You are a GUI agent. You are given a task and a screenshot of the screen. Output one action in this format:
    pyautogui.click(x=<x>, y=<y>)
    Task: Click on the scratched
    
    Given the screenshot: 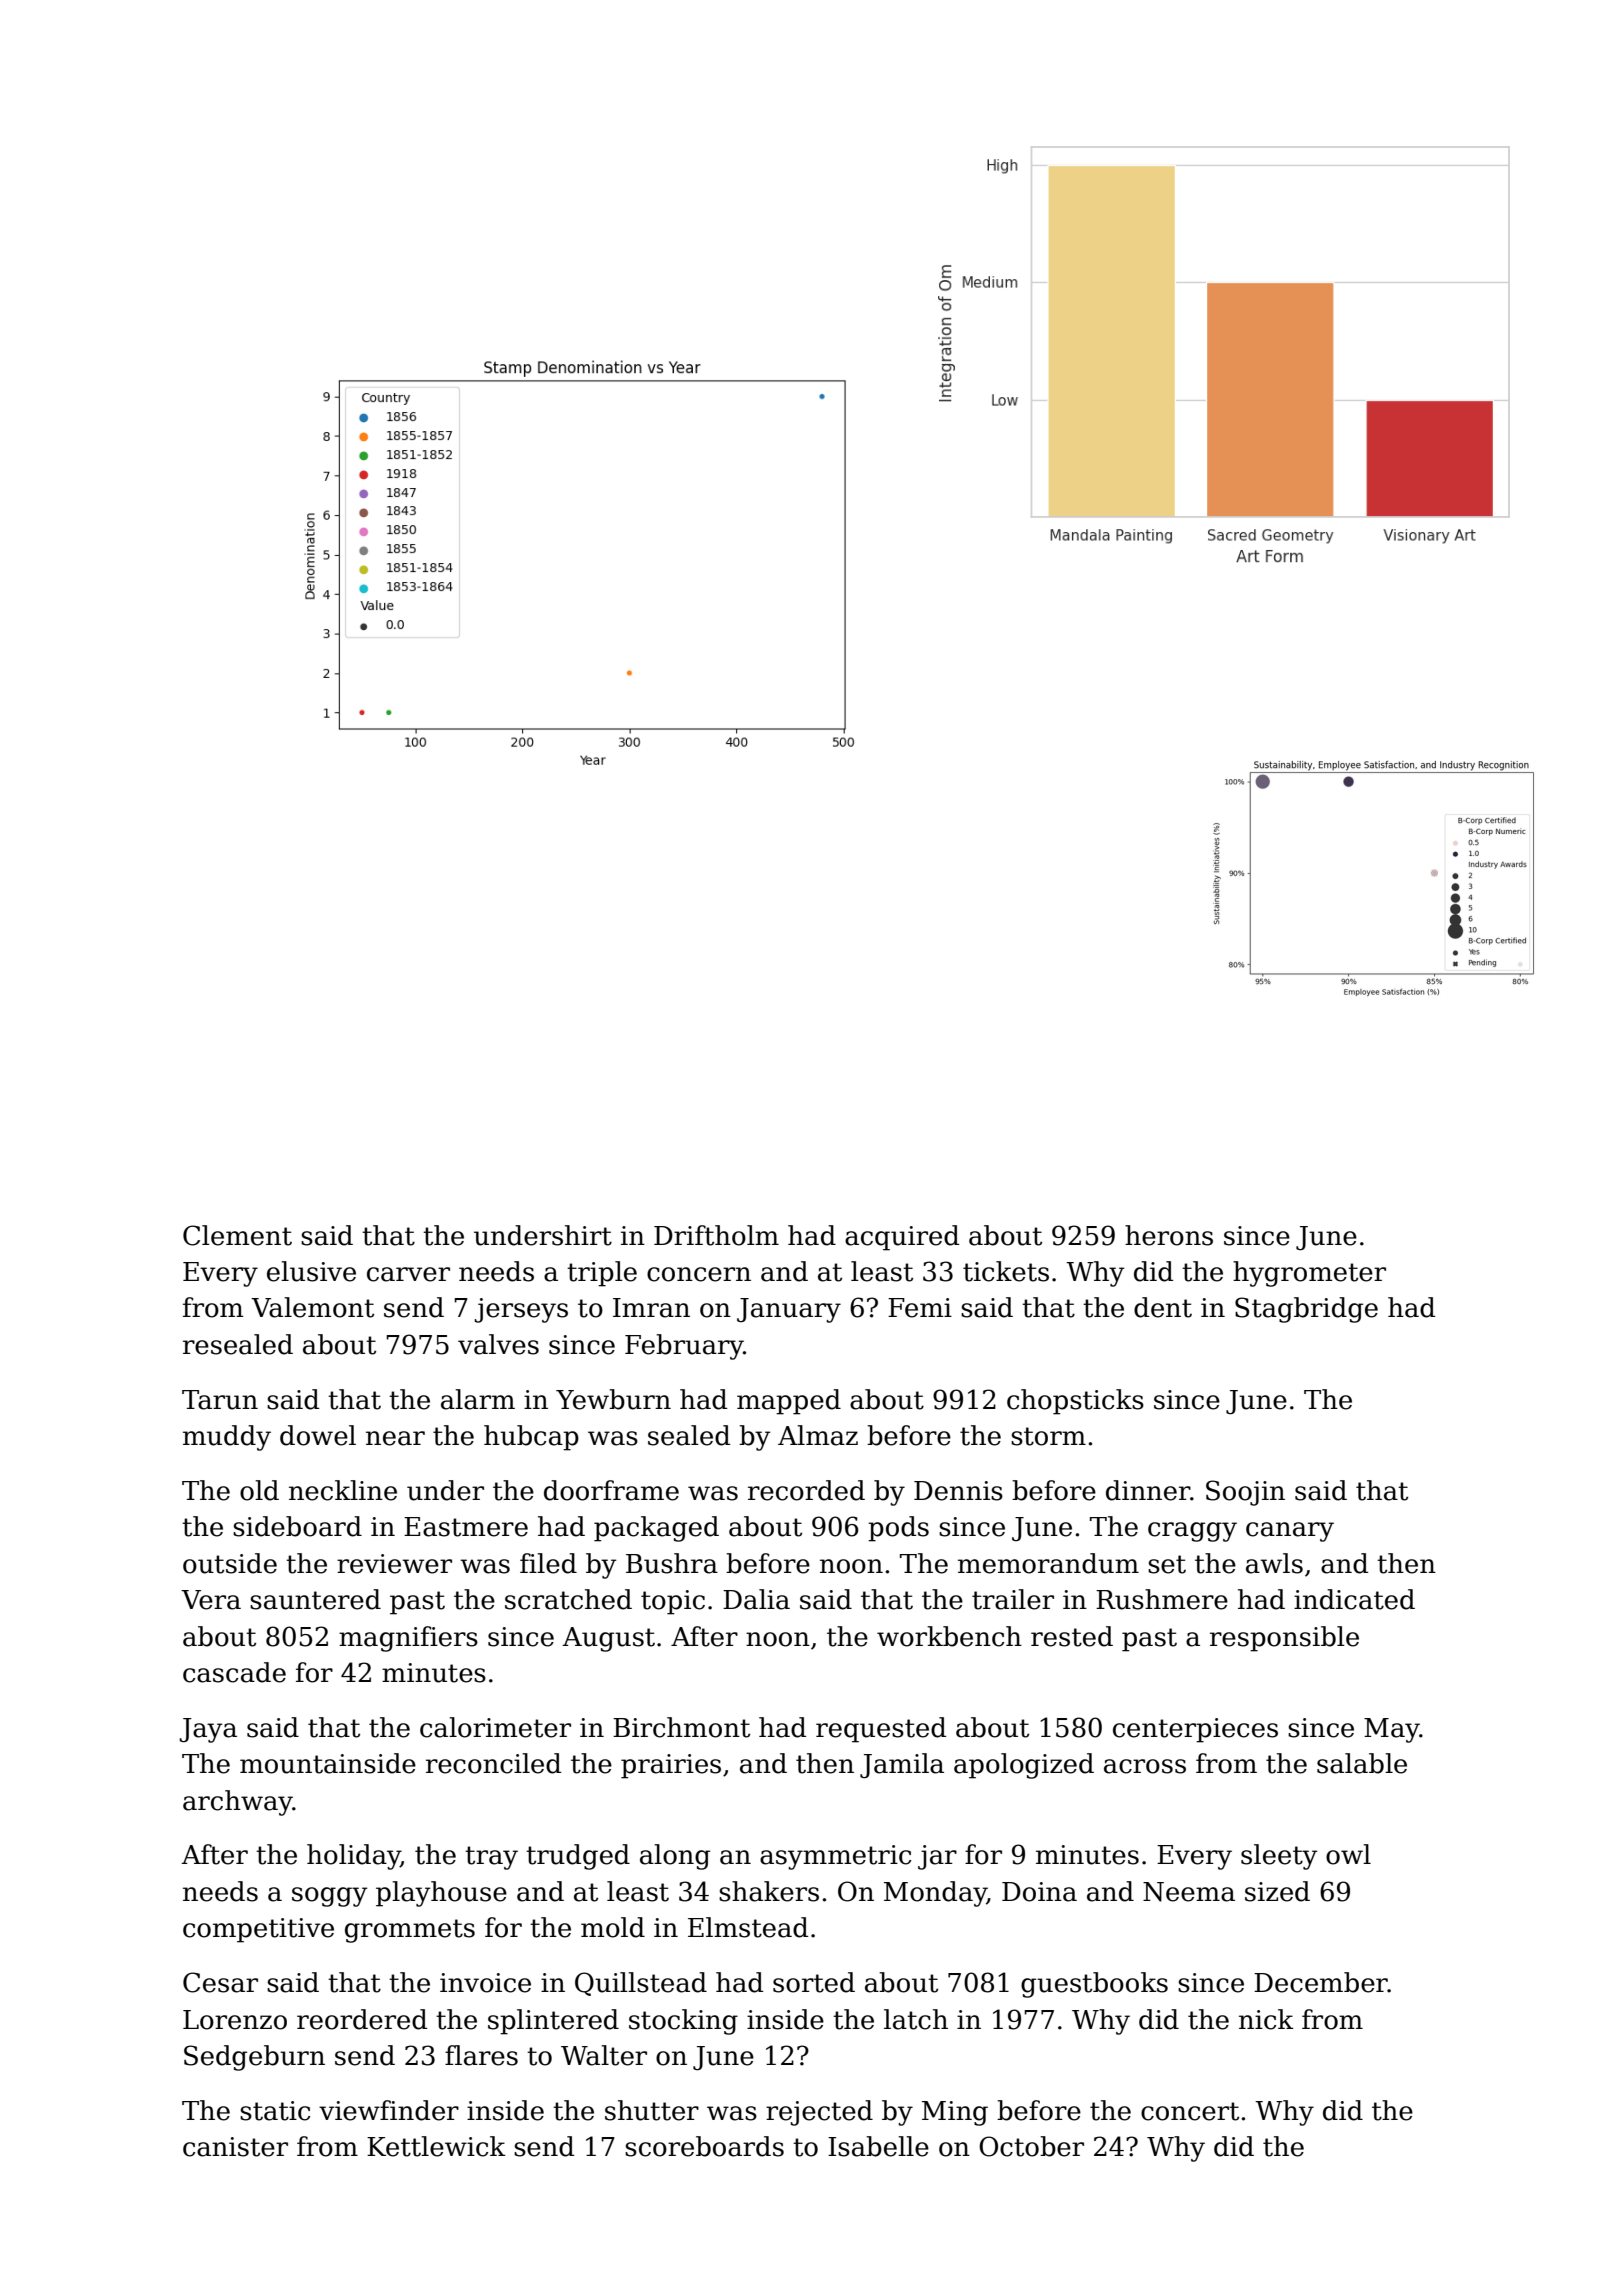 What is the action you would take?
    pyautogui.click(x=568, y=1599)
